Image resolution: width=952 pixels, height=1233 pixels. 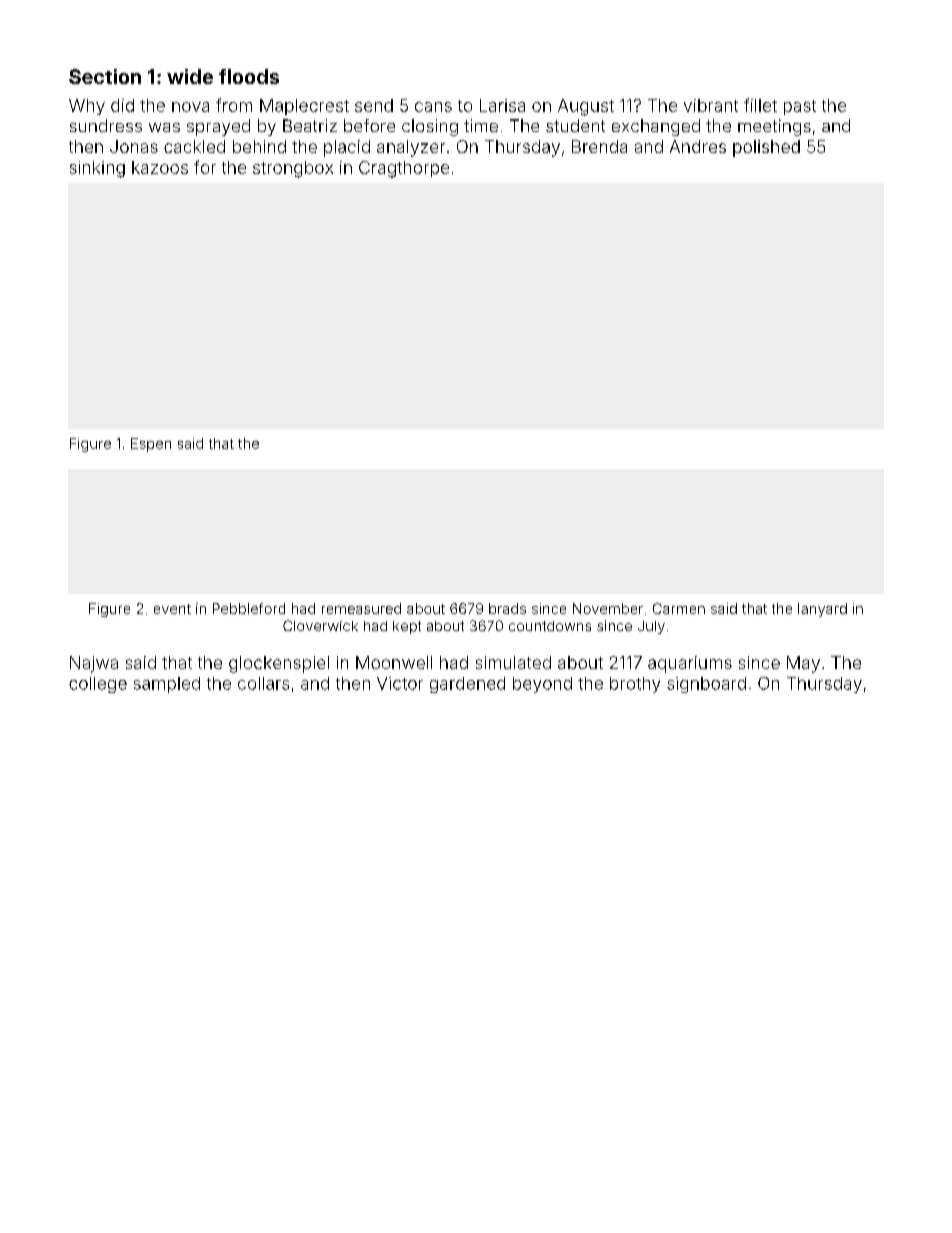 I want to click on Pebbleford, so click(x=249, y=608).
